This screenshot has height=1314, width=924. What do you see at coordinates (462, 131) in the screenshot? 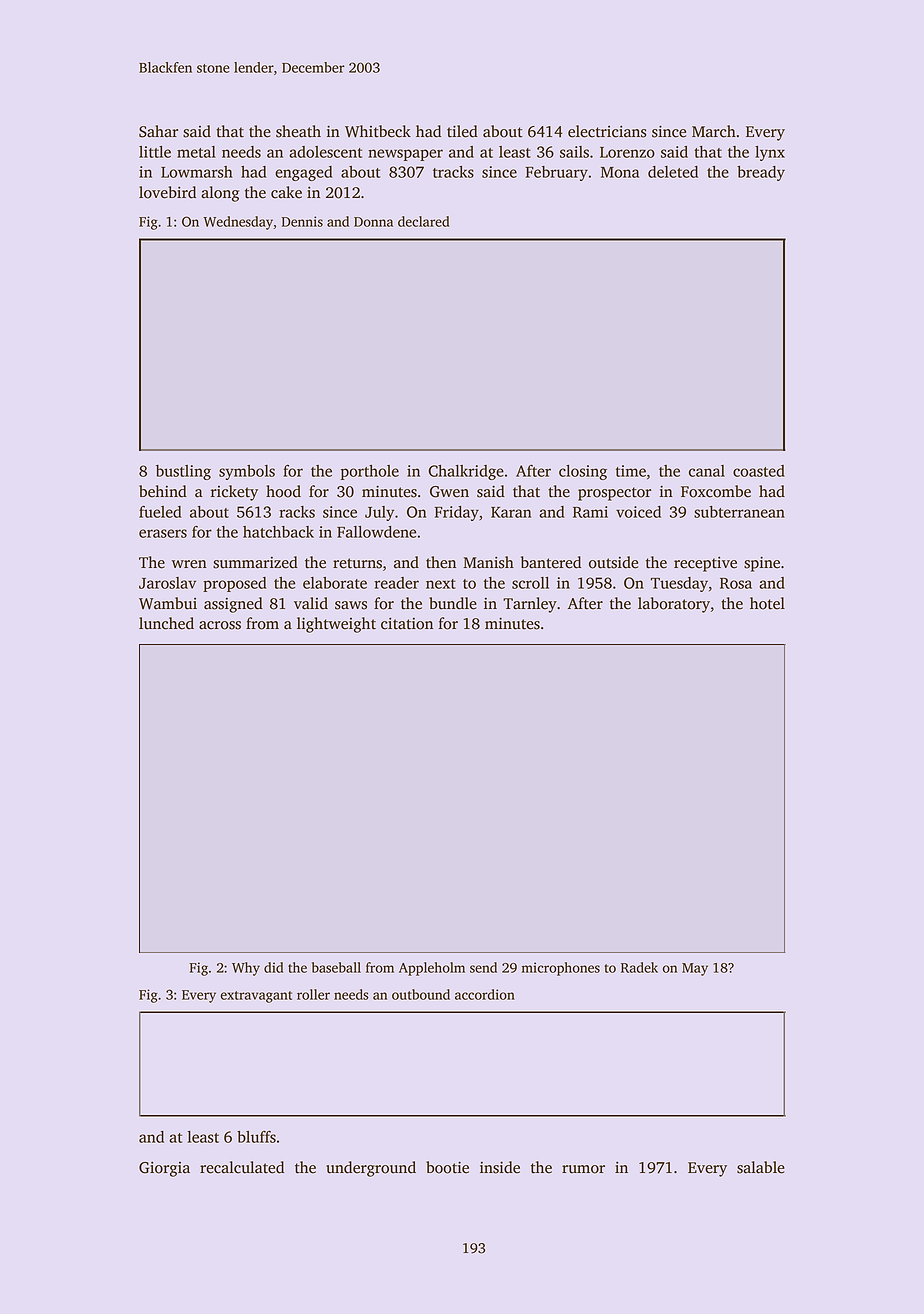
I see `tiled` at bounding box center [462, 131].
